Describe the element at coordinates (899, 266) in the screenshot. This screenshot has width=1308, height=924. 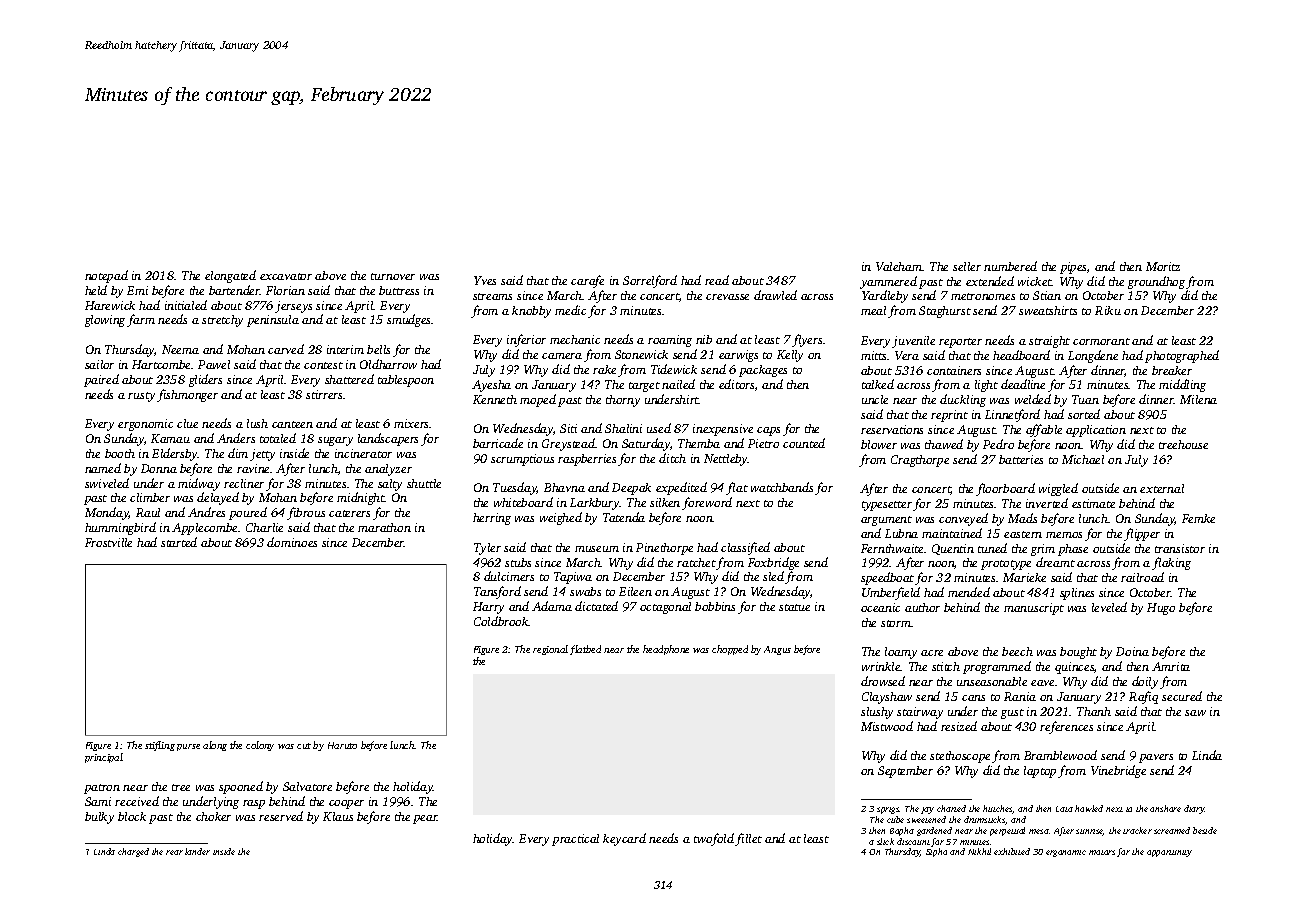
I see `Valeham` at that location.
